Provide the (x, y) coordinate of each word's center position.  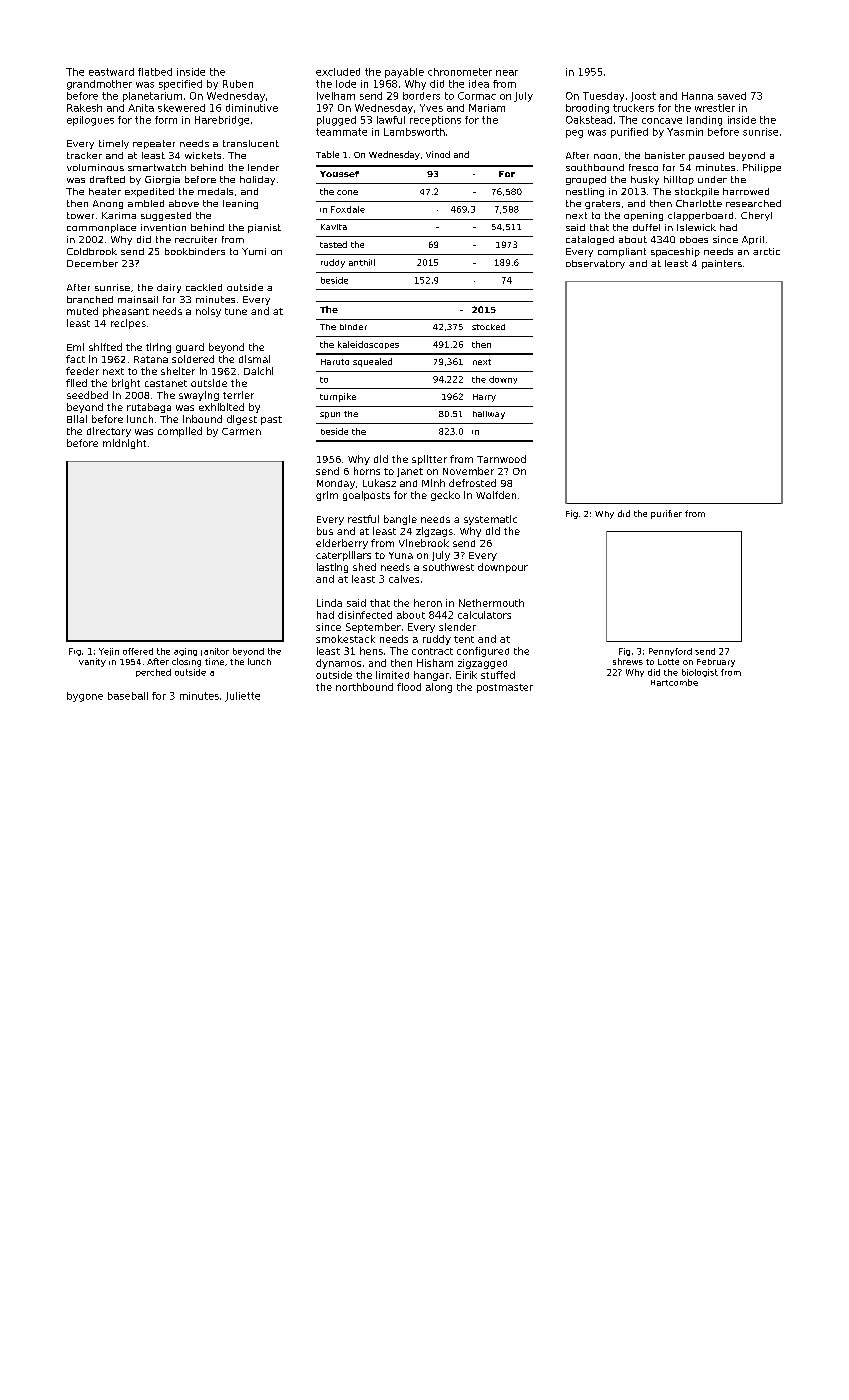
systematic (490, 520)
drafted (107, 179)
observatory (595, 264)
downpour (503, 568)
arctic (766, 251)
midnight (124, 444)
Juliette (242, 697)
